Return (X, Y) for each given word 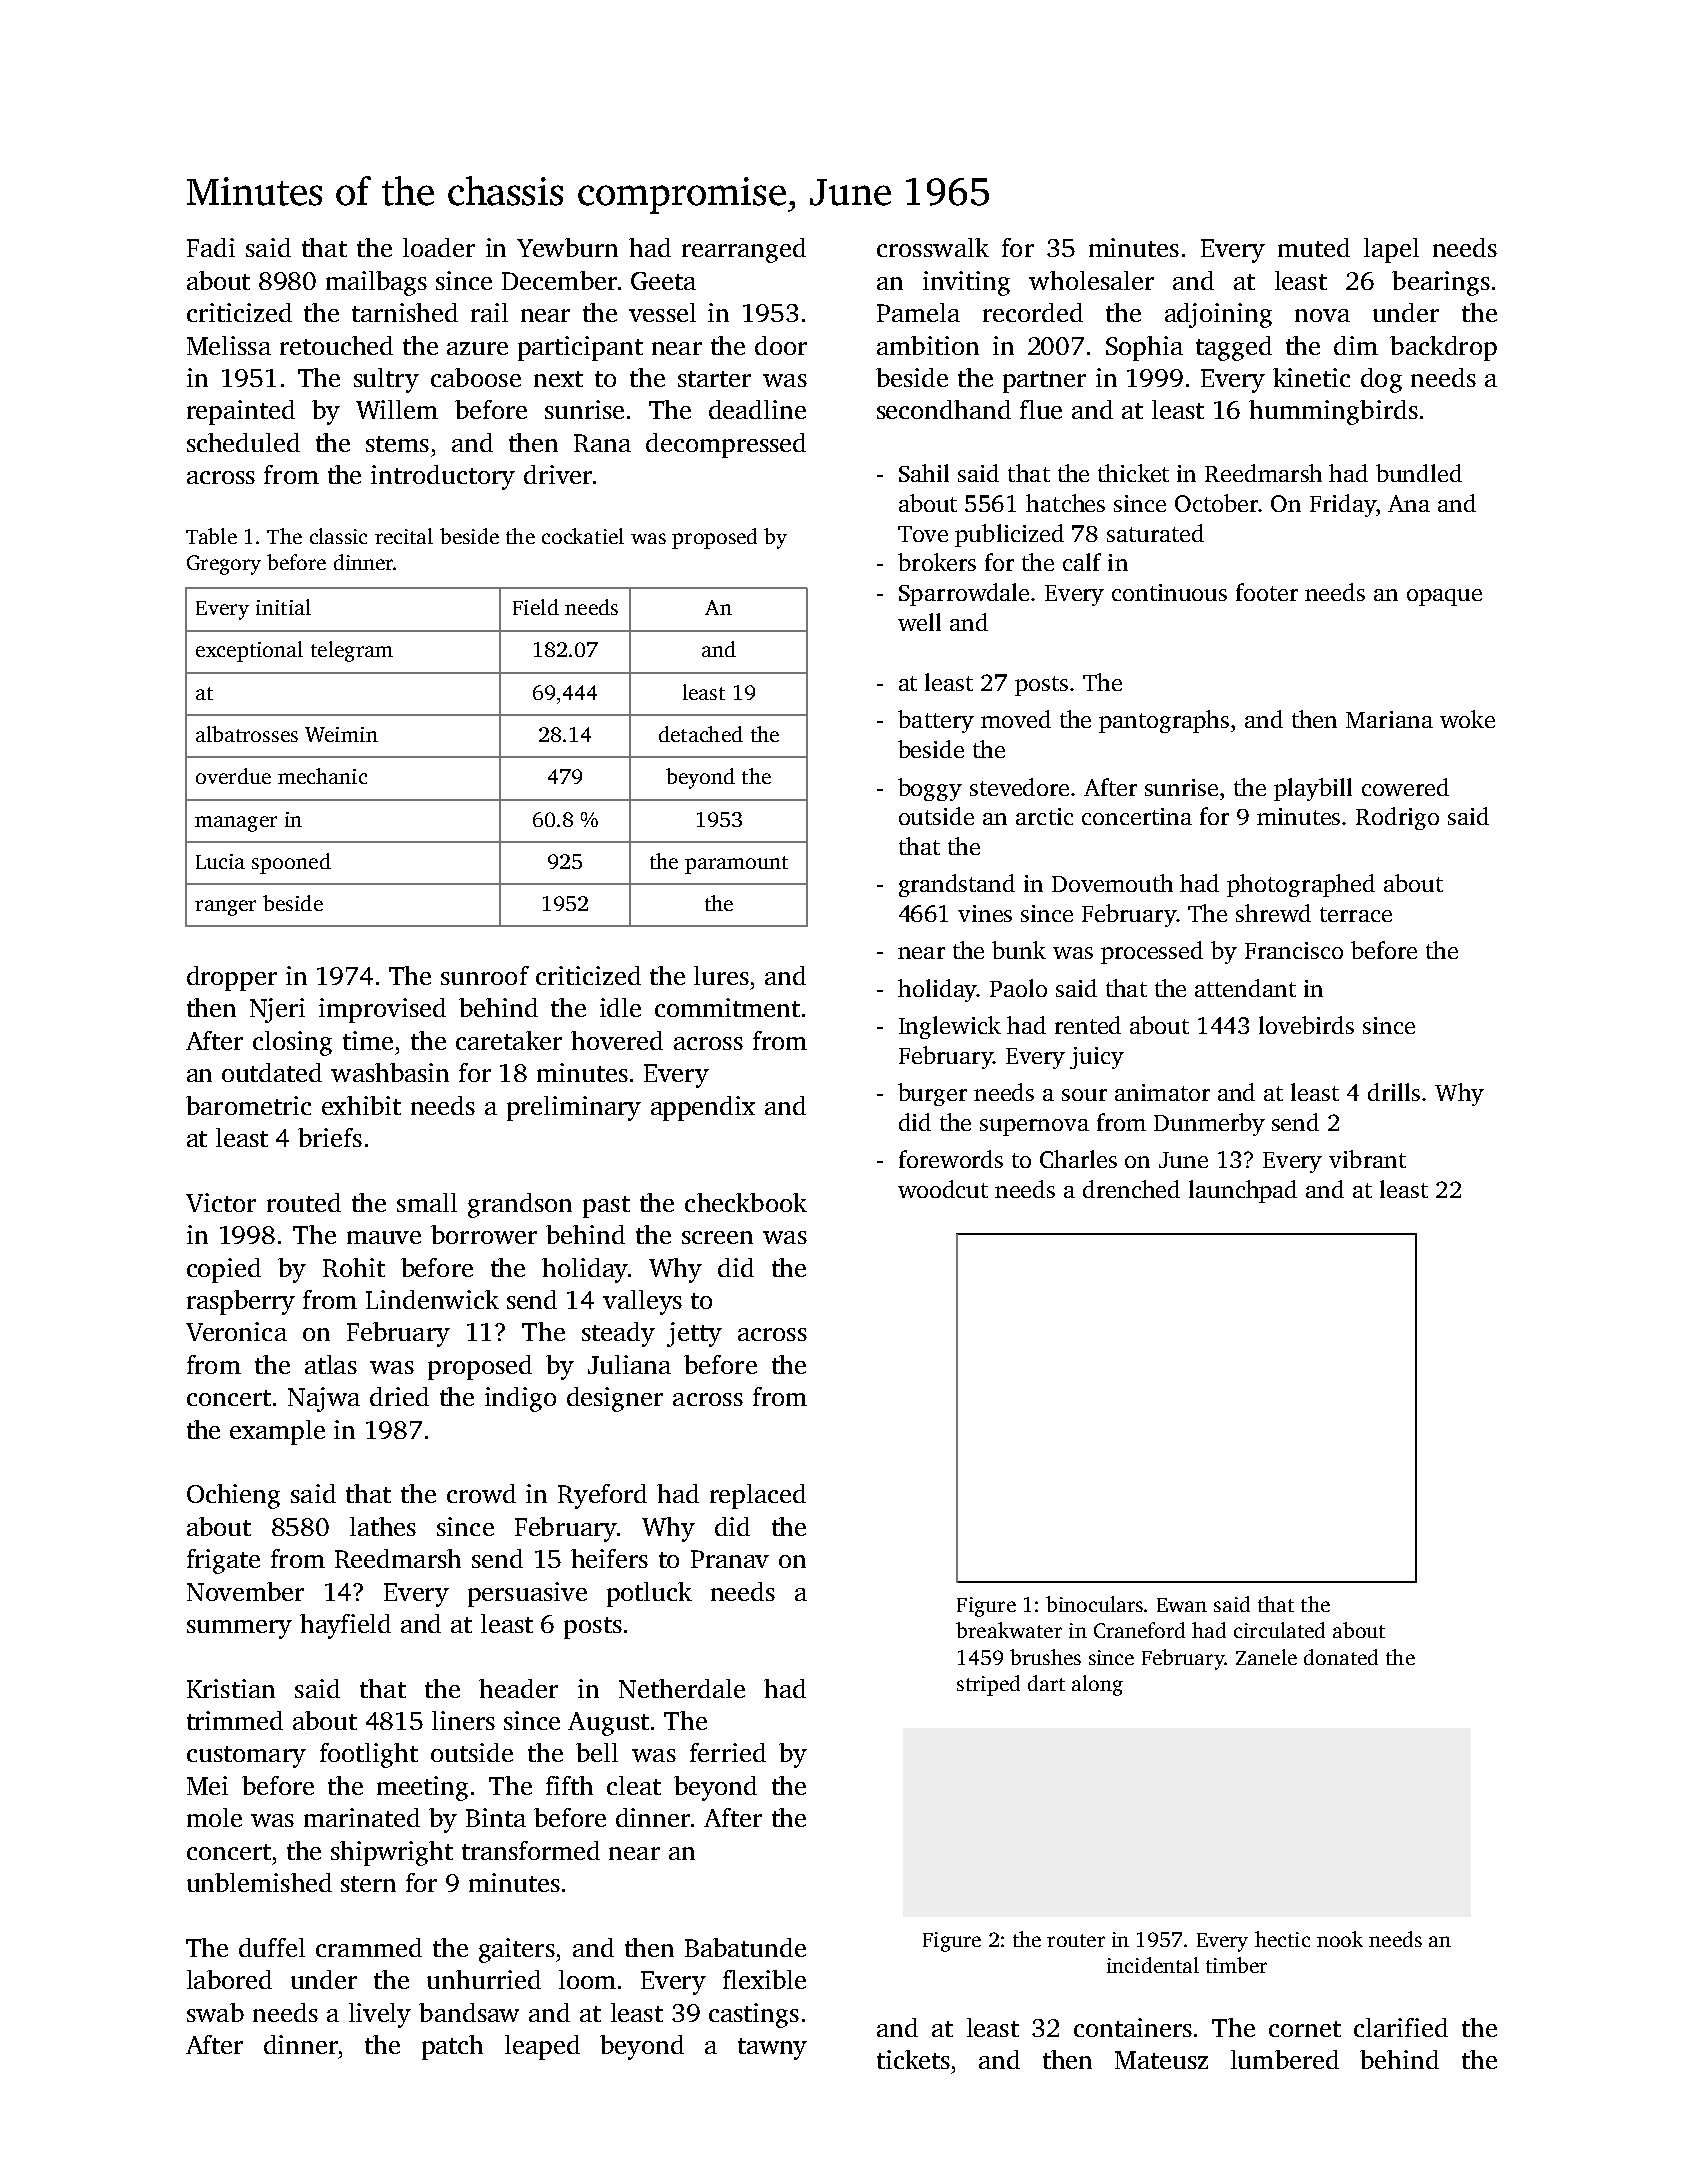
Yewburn (567, 247)
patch (452, 2047)
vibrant (1367, 1159)
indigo (520, 1399)
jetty (694, 1334)
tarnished (405, 312)
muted (1314, 247)
